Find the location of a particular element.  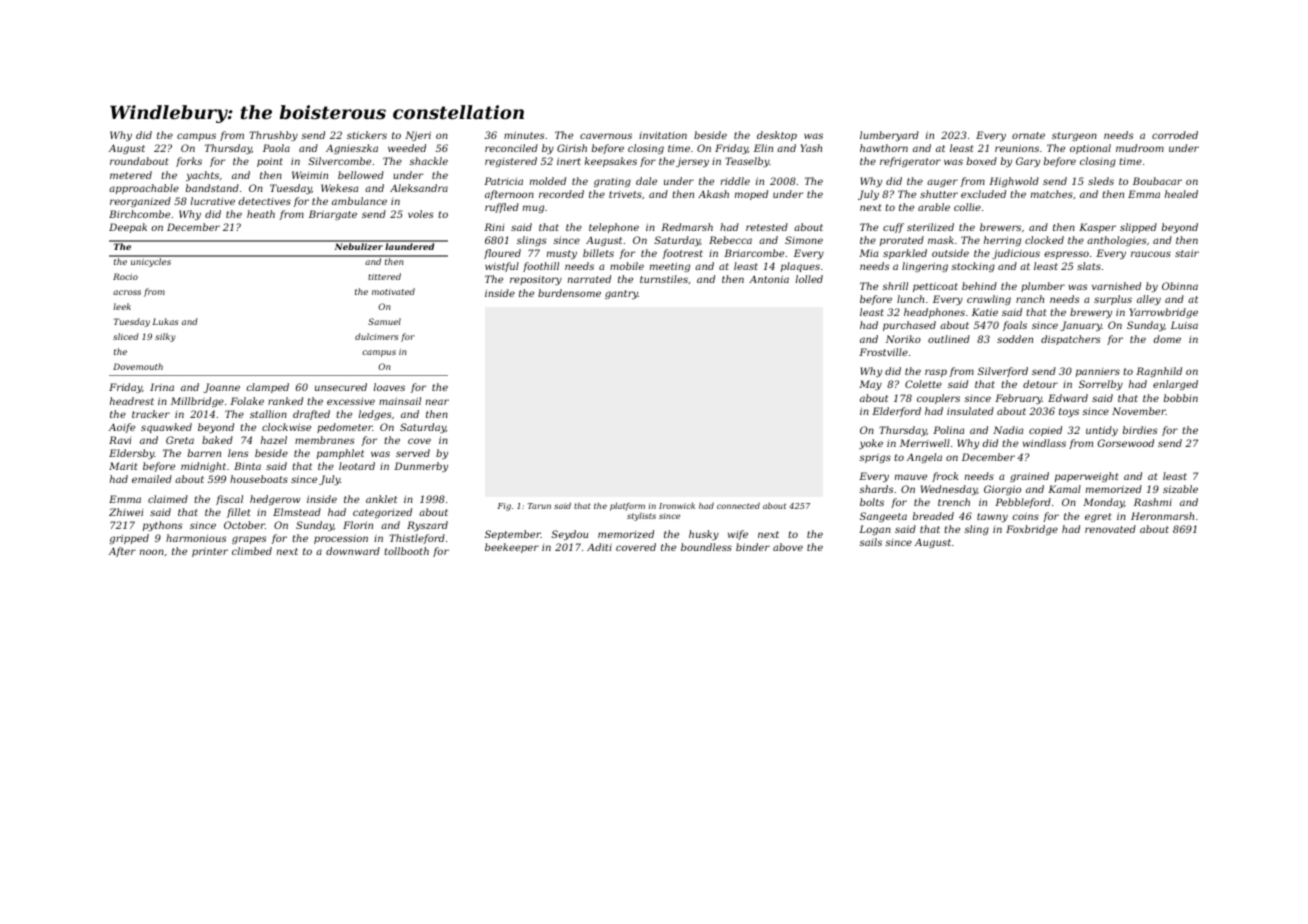

boundless is located at coordinates (706, 547).
